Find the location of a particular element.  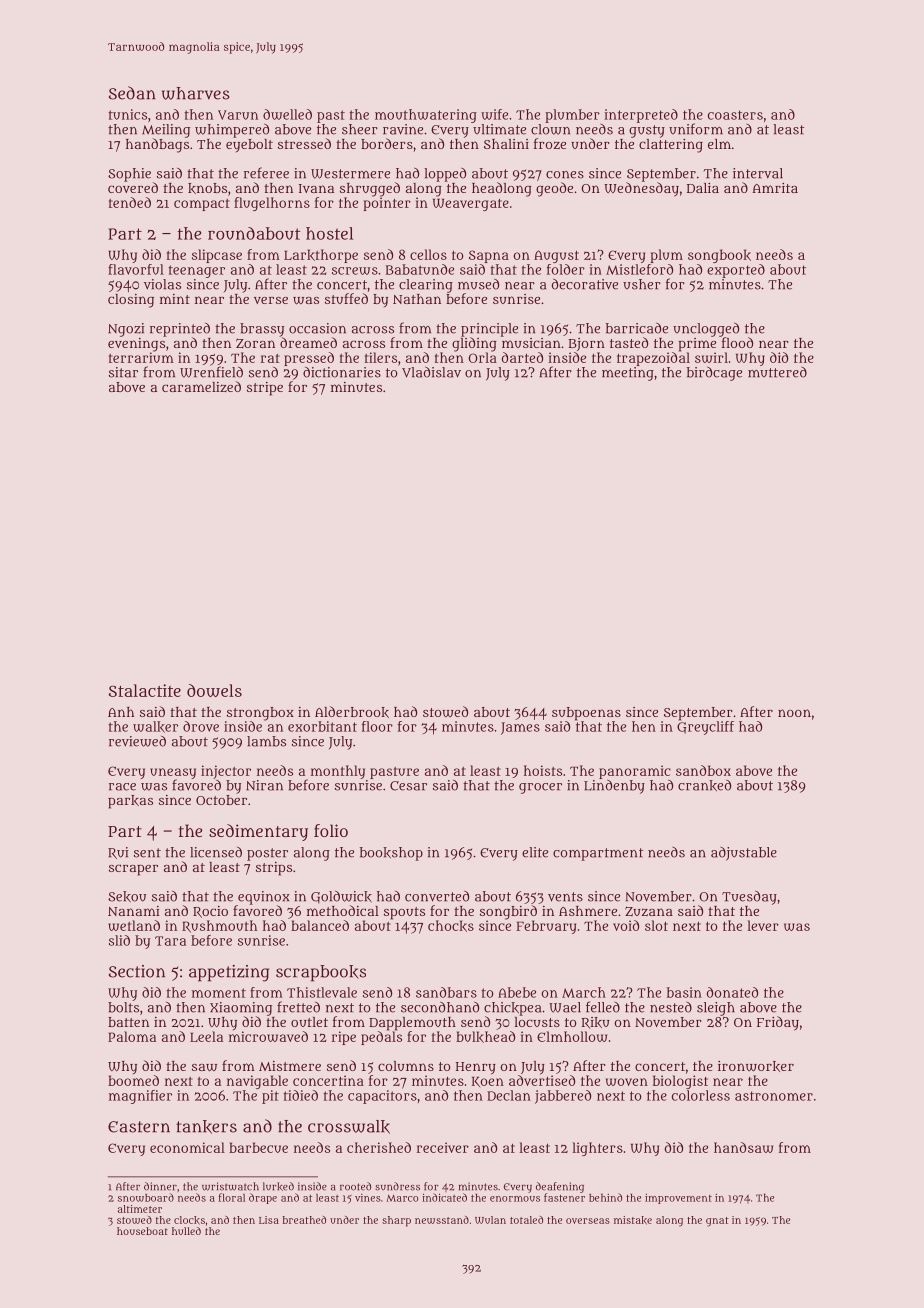

meeting is located at coordinates (628, 374).
